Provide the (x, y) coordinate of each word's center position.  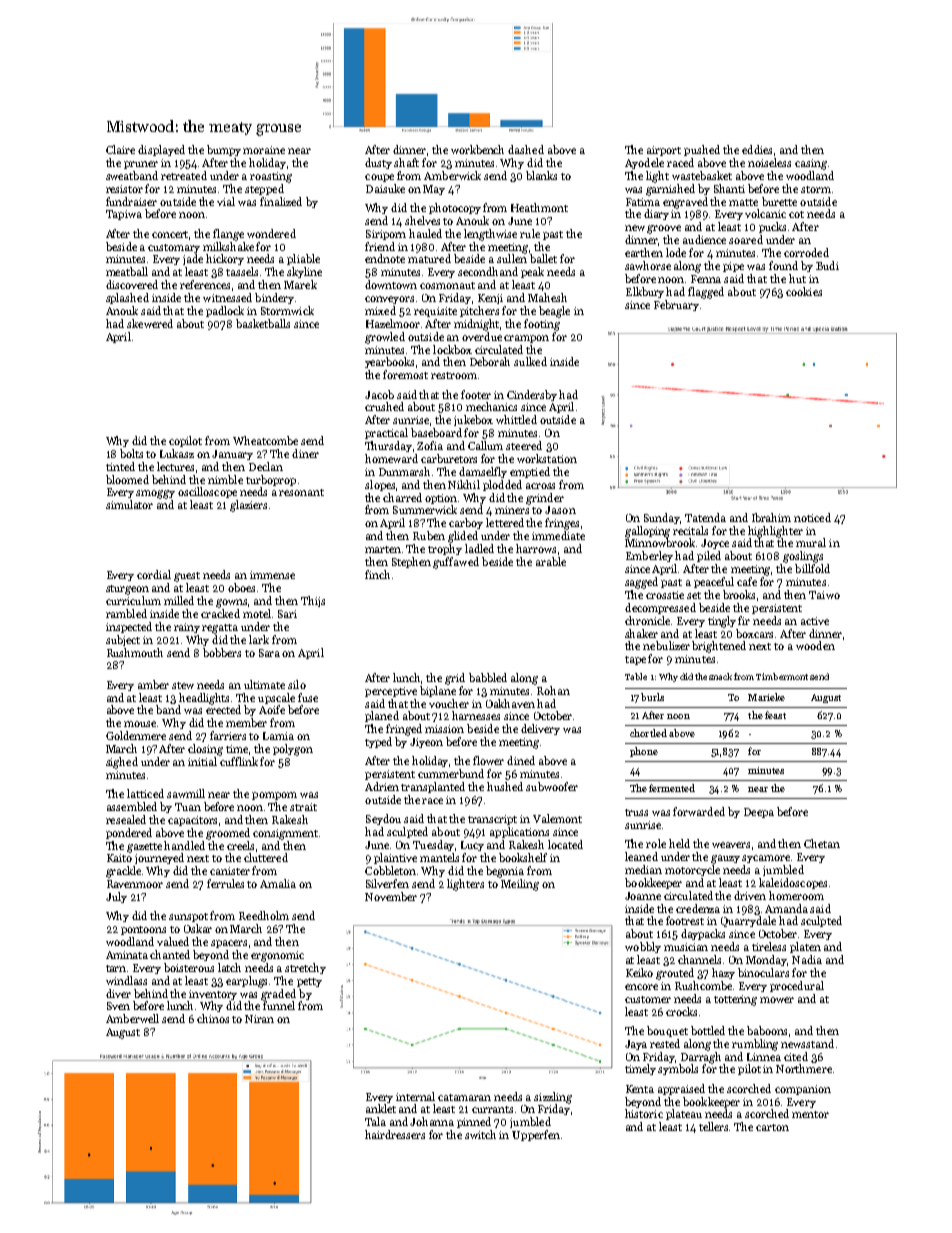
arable (551, 561)
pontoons (143, 930)
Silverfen (387, 883)
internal (415, 1096)
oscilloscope (207, 492)
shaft (406, 162)
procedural (797, 986)
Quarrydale (748, 921)
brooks (739, 594)
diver (118, 993)
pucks (772, 227)
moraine (264, 150)
